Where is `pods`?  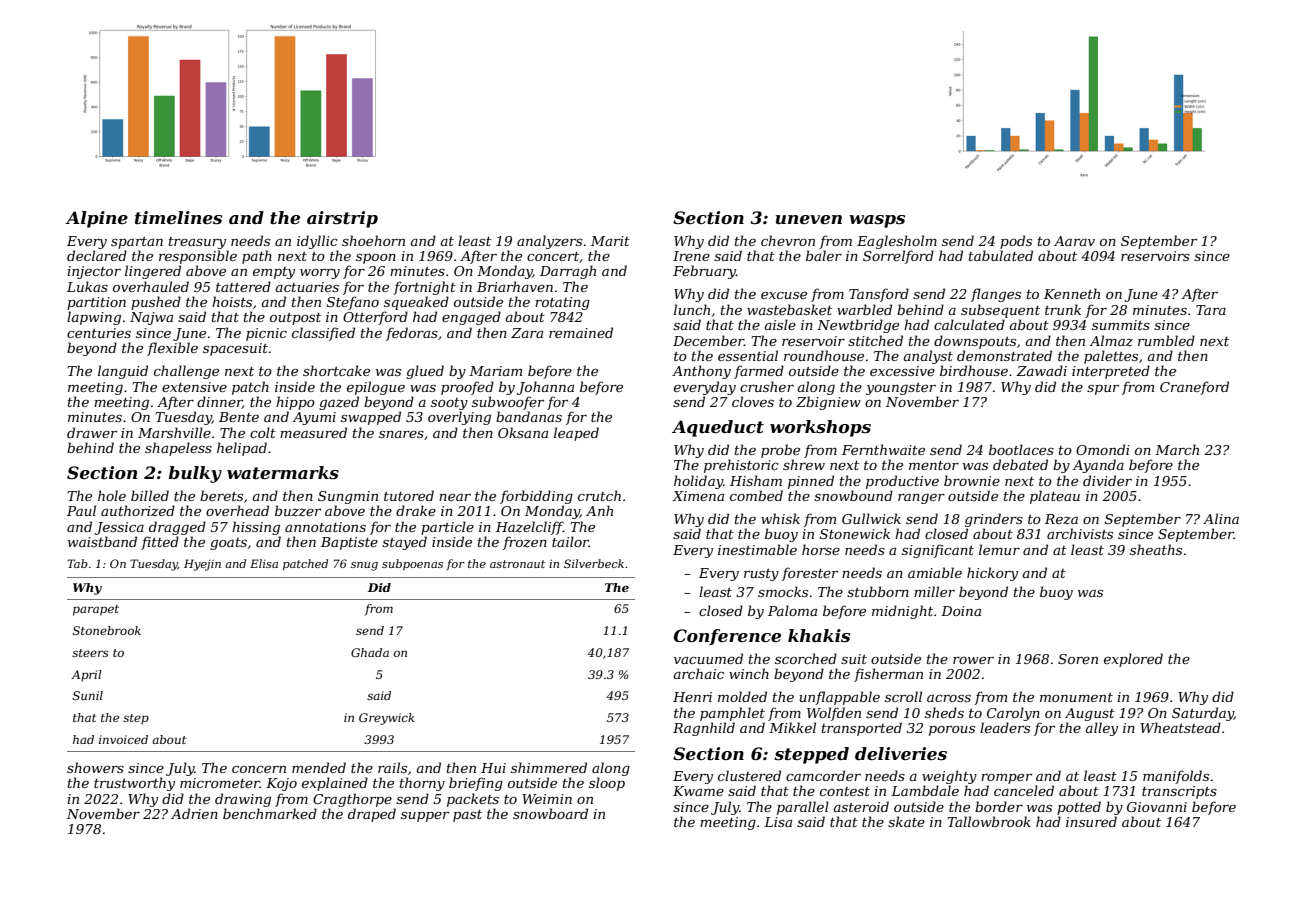 pods is located at coordinates (1016, 242).
